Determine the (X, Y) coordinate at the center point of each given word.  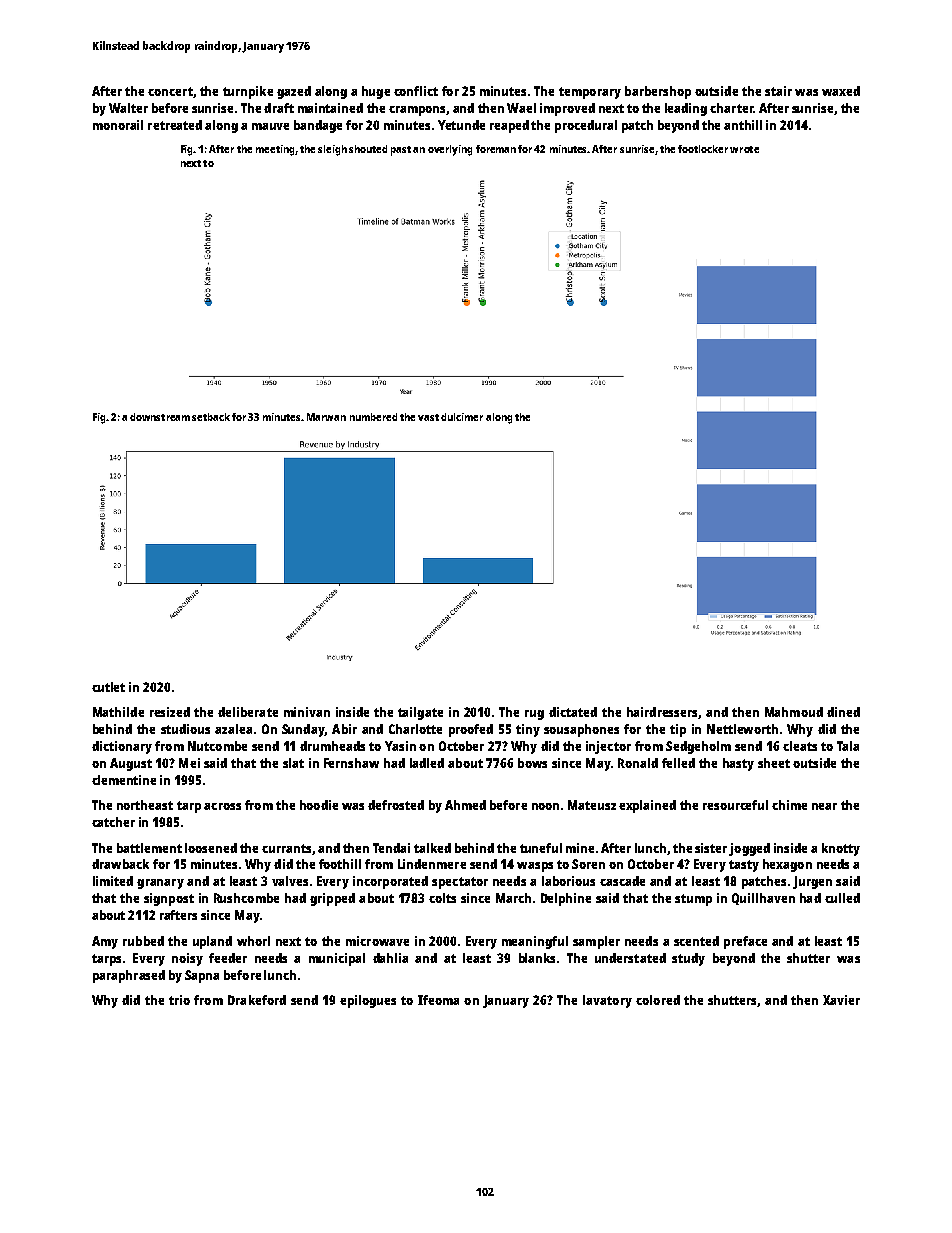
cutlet (108, 687)
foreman (496, 149)
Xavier (841, 1000)
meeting (275, 150)
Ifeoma (438, 1000)
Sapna (202, 976)
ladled (427, 763)
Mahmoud (794, 712)
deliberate (248, 712)
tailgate (420, 713)
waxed (841, 91)
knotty (841, 849)
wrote (744, 149)
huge (376, 92)
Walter (128, 108)
